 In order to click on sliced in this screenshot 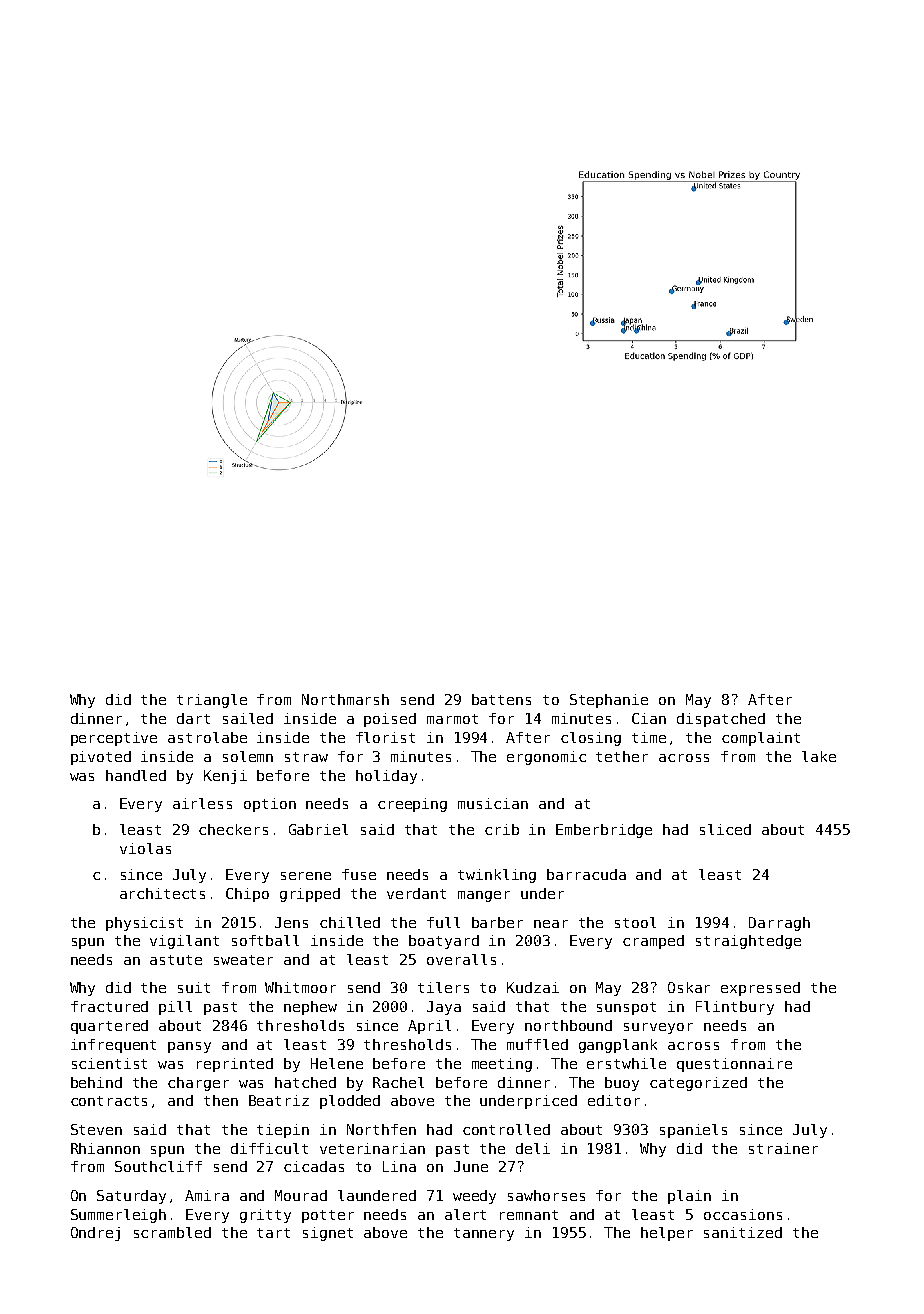, I will do `click(725, 829)`.
